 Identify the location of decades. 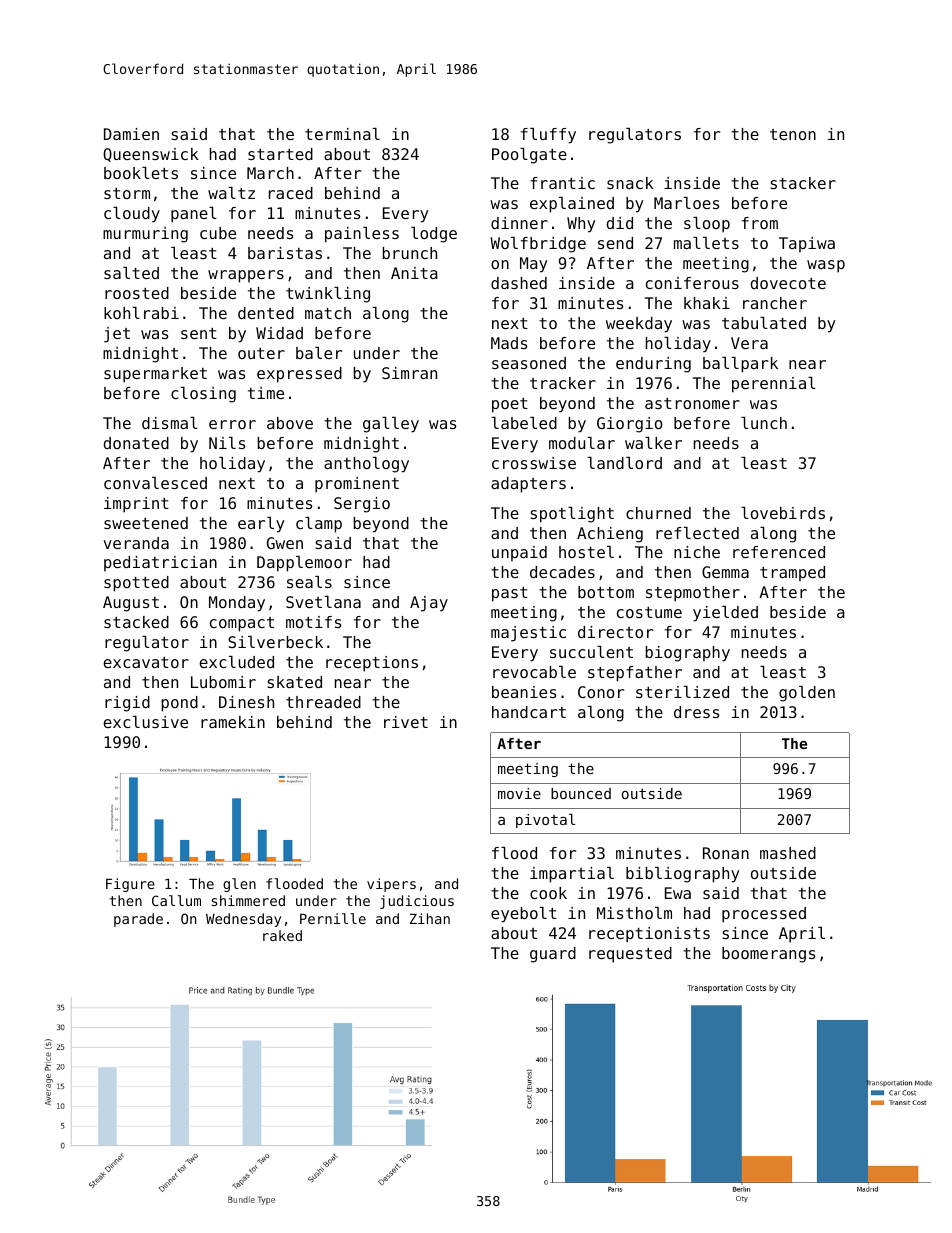
(562, 572).
